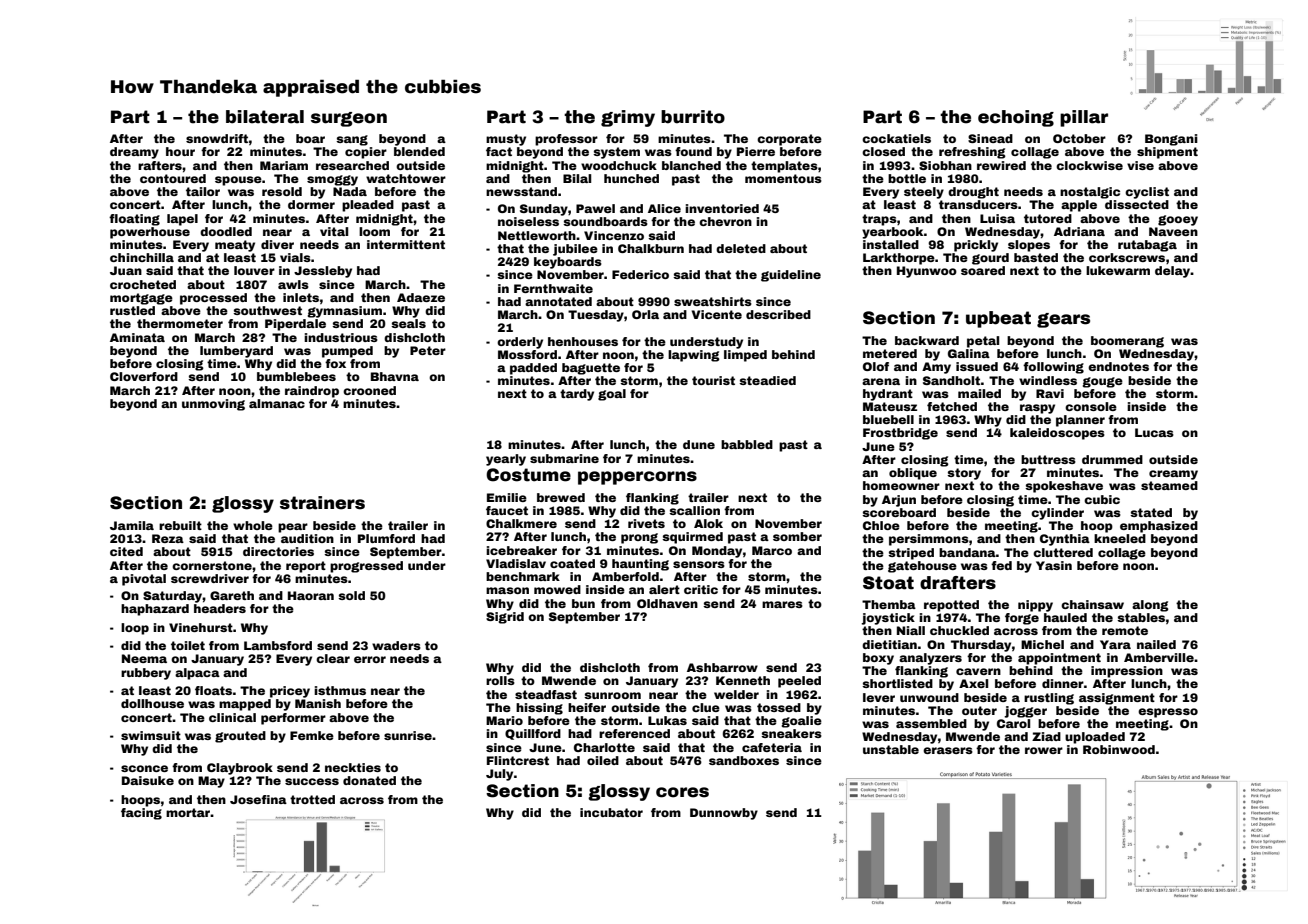 The height and width of the screenshot is (924, 1308). I want to click on surgeon, so click(349, 119).
